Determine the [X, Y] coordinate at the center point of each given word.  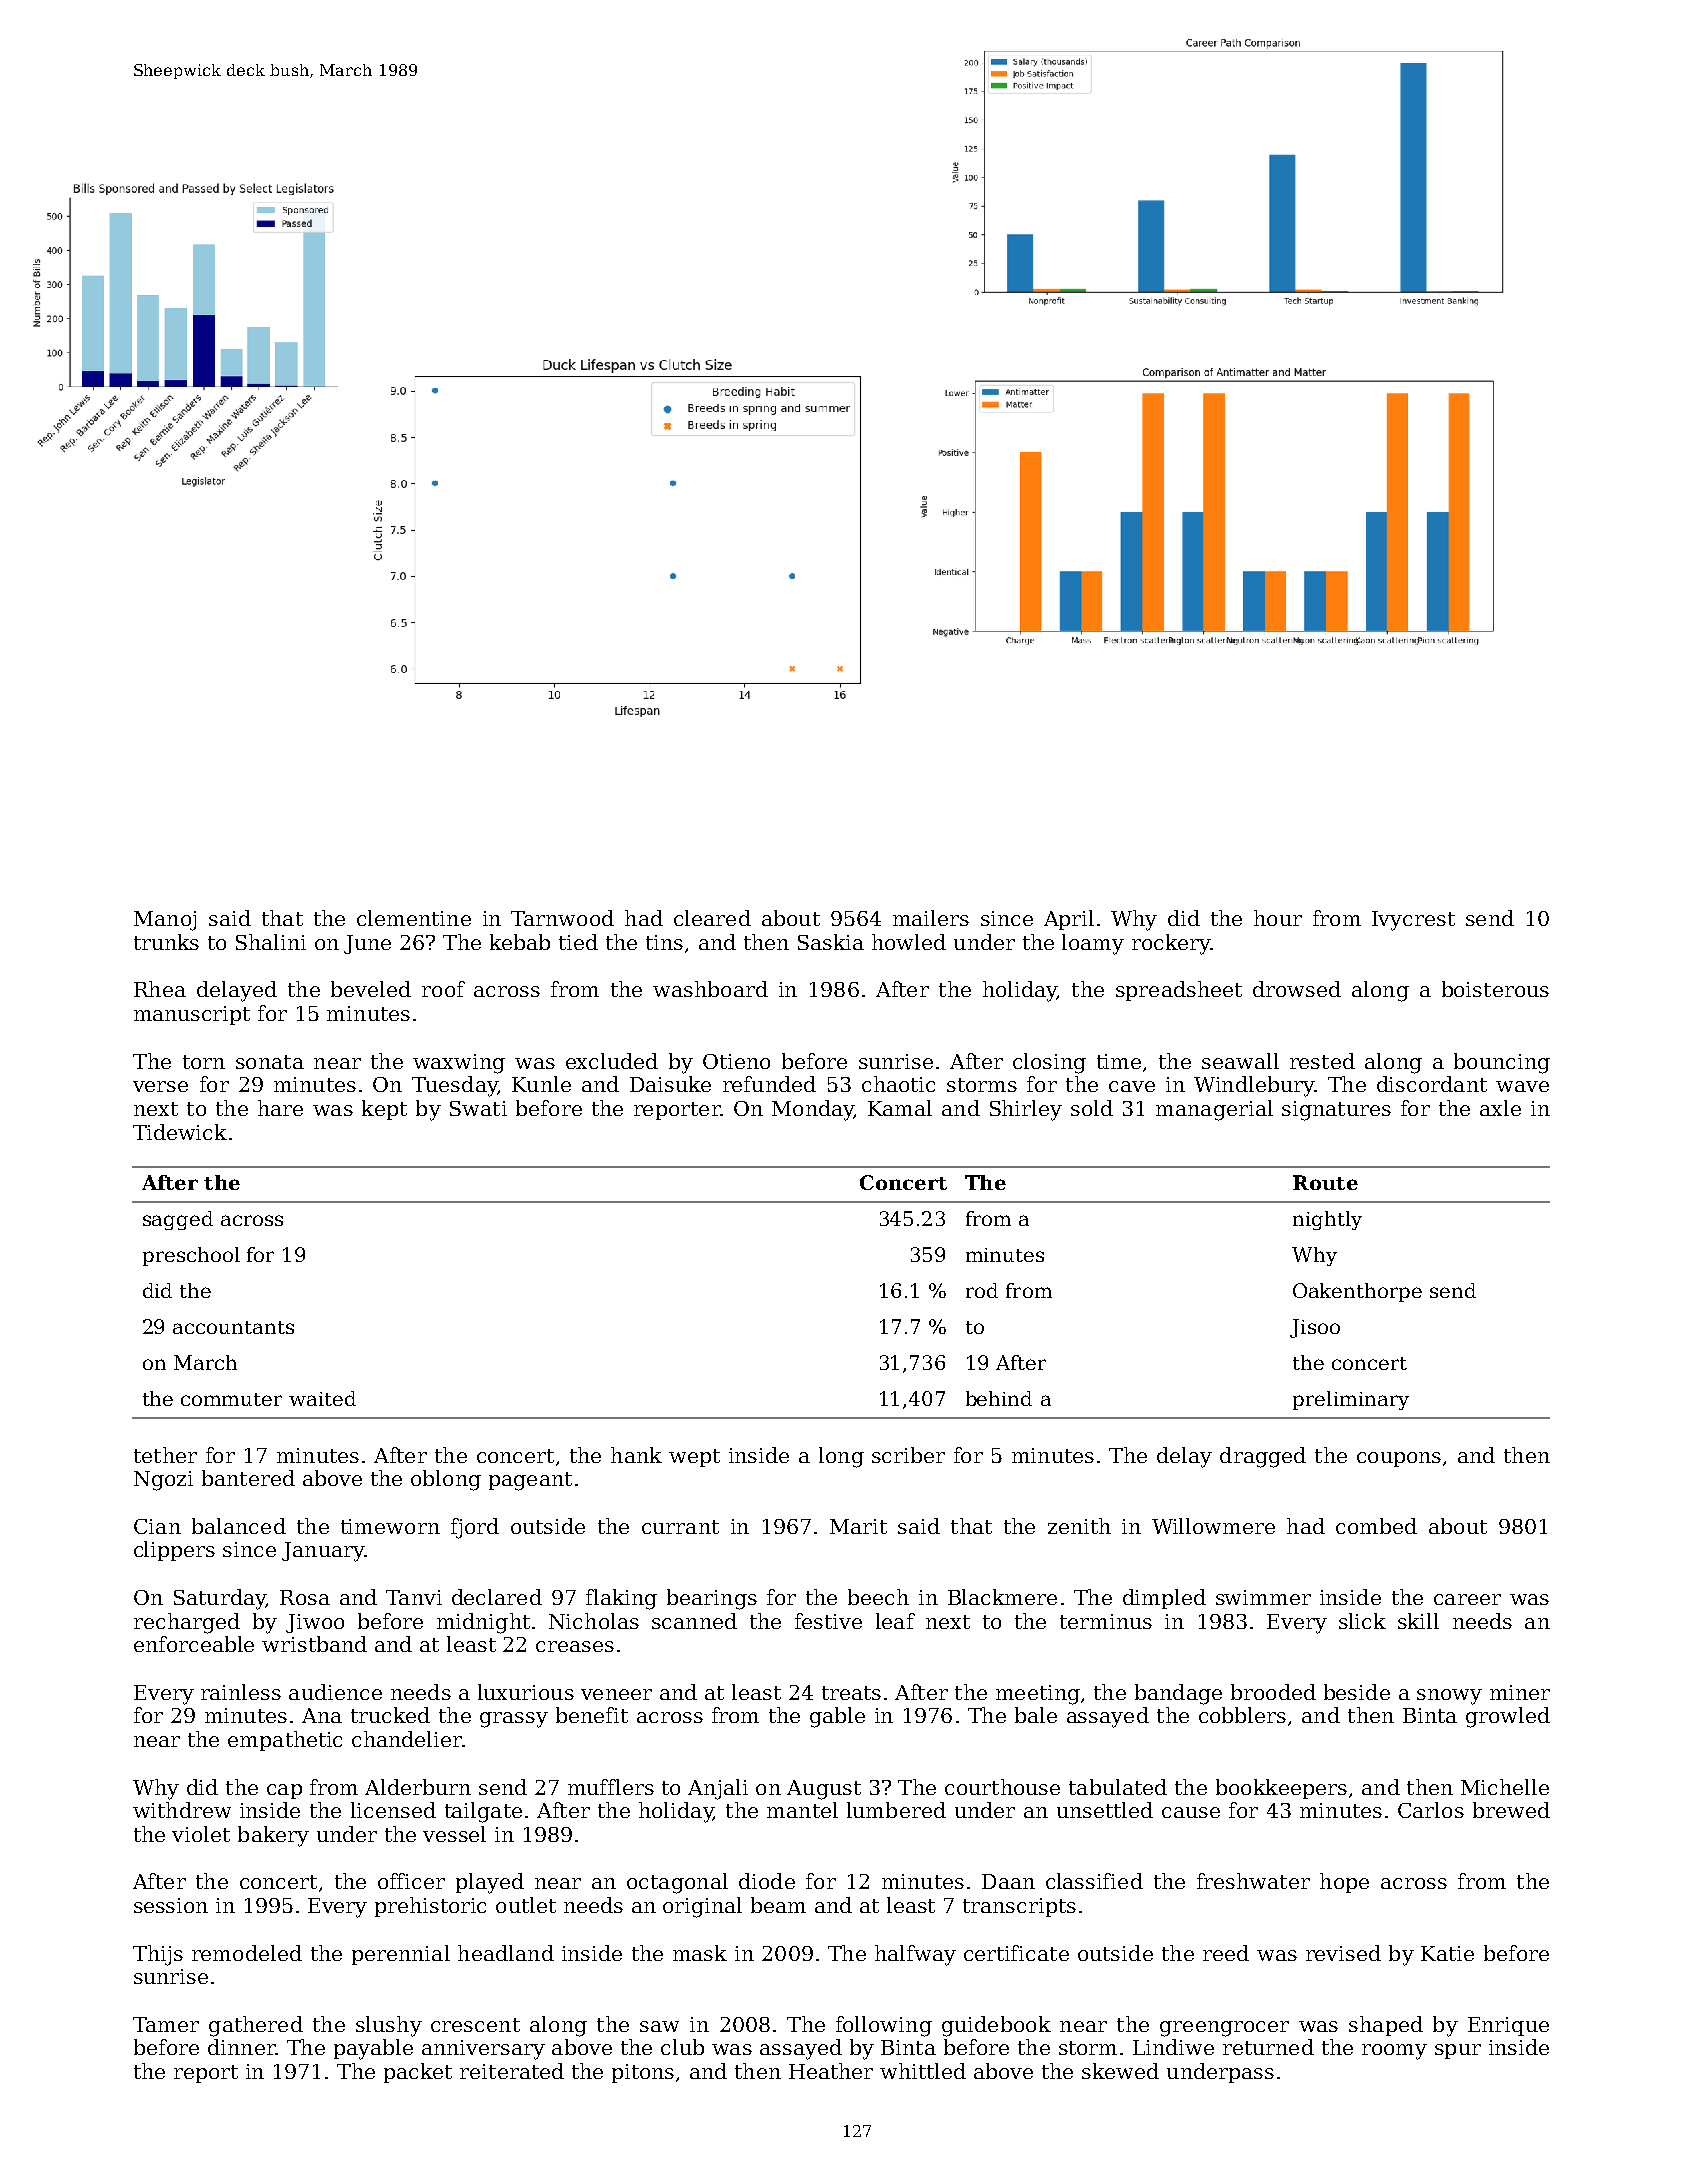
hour [1278, 918]
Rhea [160, 989]
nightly [1327, 1220]
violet [201, 1834]
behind [999, 1398]
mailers [931, 918]
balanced [239, 1526]
